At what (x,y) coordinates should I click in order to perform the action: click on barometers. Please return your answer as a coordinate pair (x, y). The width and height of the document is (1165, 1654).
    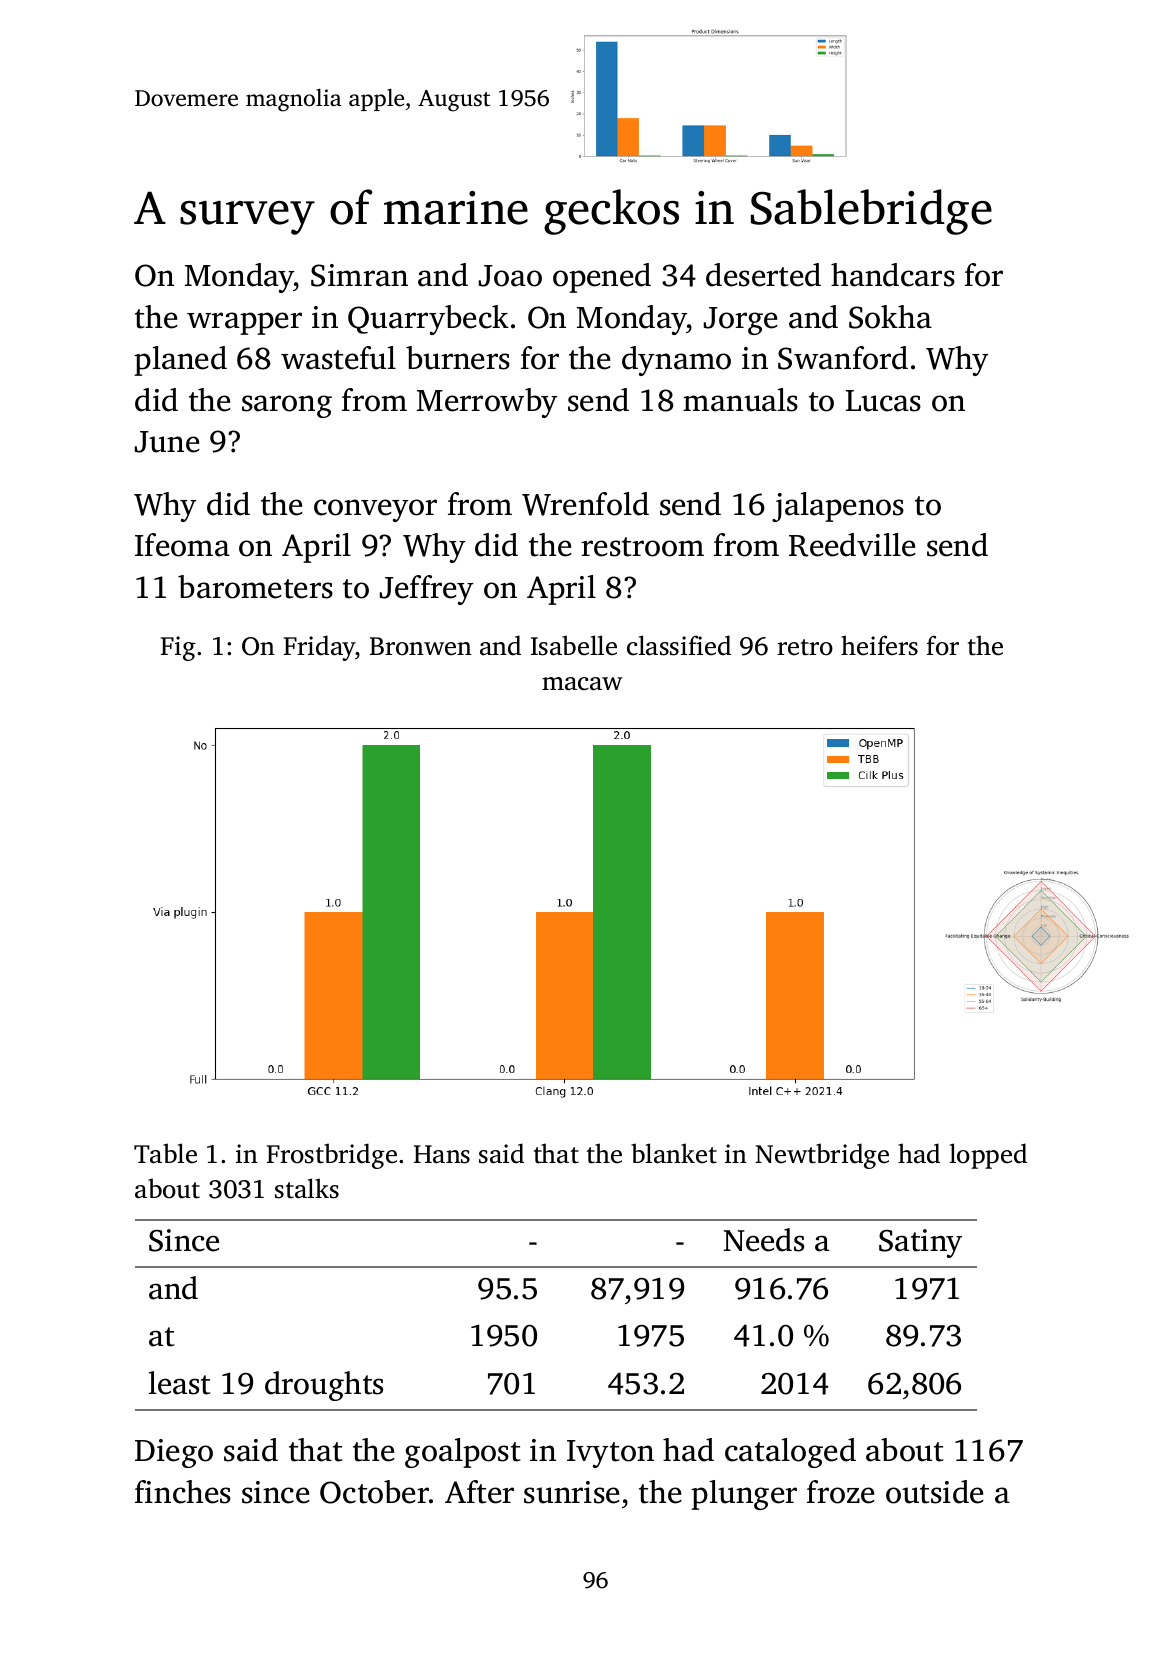
    Looking at the image, I should click on (255, 587).
